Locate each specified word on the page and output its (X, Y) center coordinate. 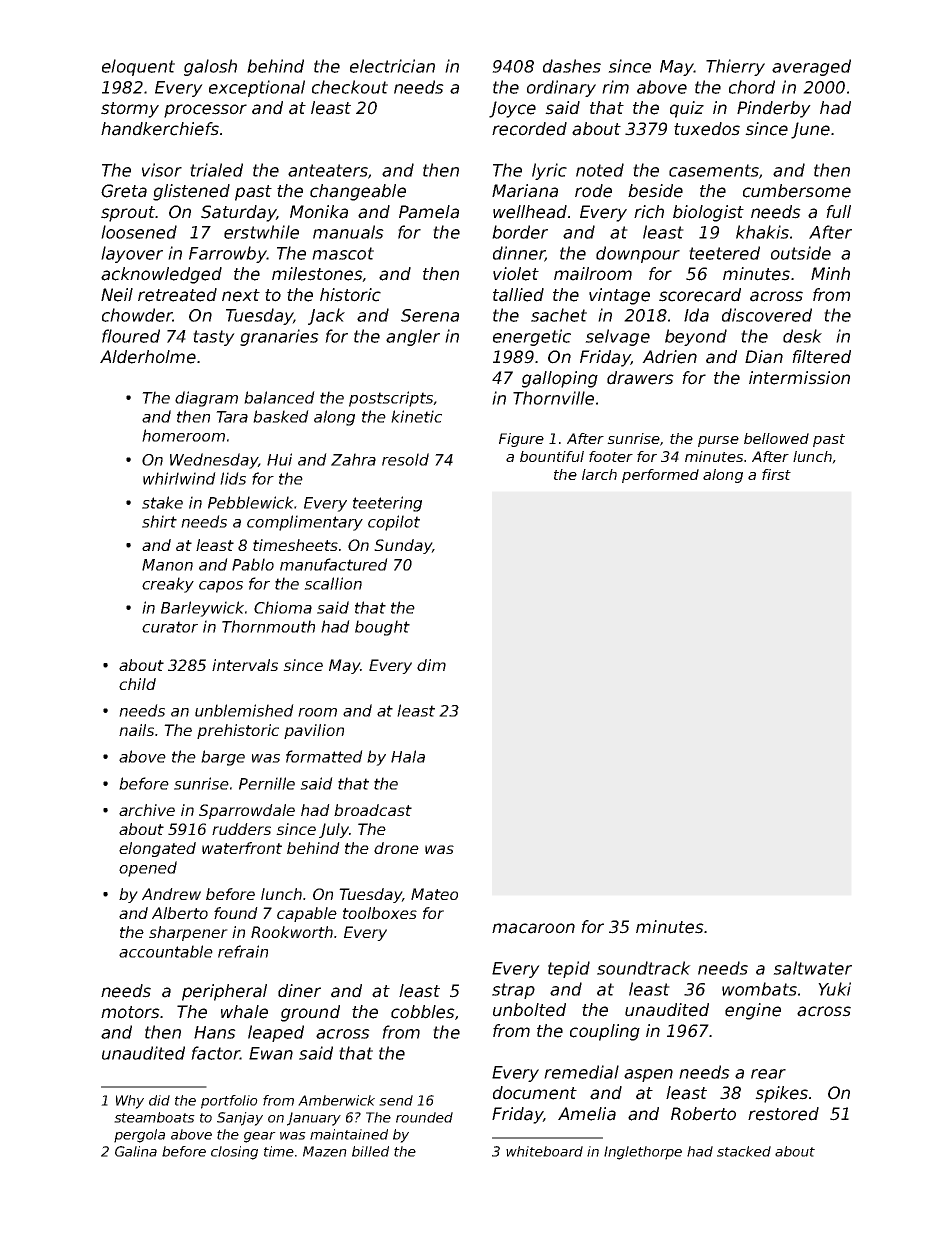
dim (431, 665)
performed (660, 476)
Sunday (403, 546)
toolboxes (380, 913)
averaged (811, 67)
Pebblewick (251, 502)
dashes (572, 66)
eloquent (138, 67)
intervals (245, 665)
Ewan (271, 1053)
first (776, 474)
